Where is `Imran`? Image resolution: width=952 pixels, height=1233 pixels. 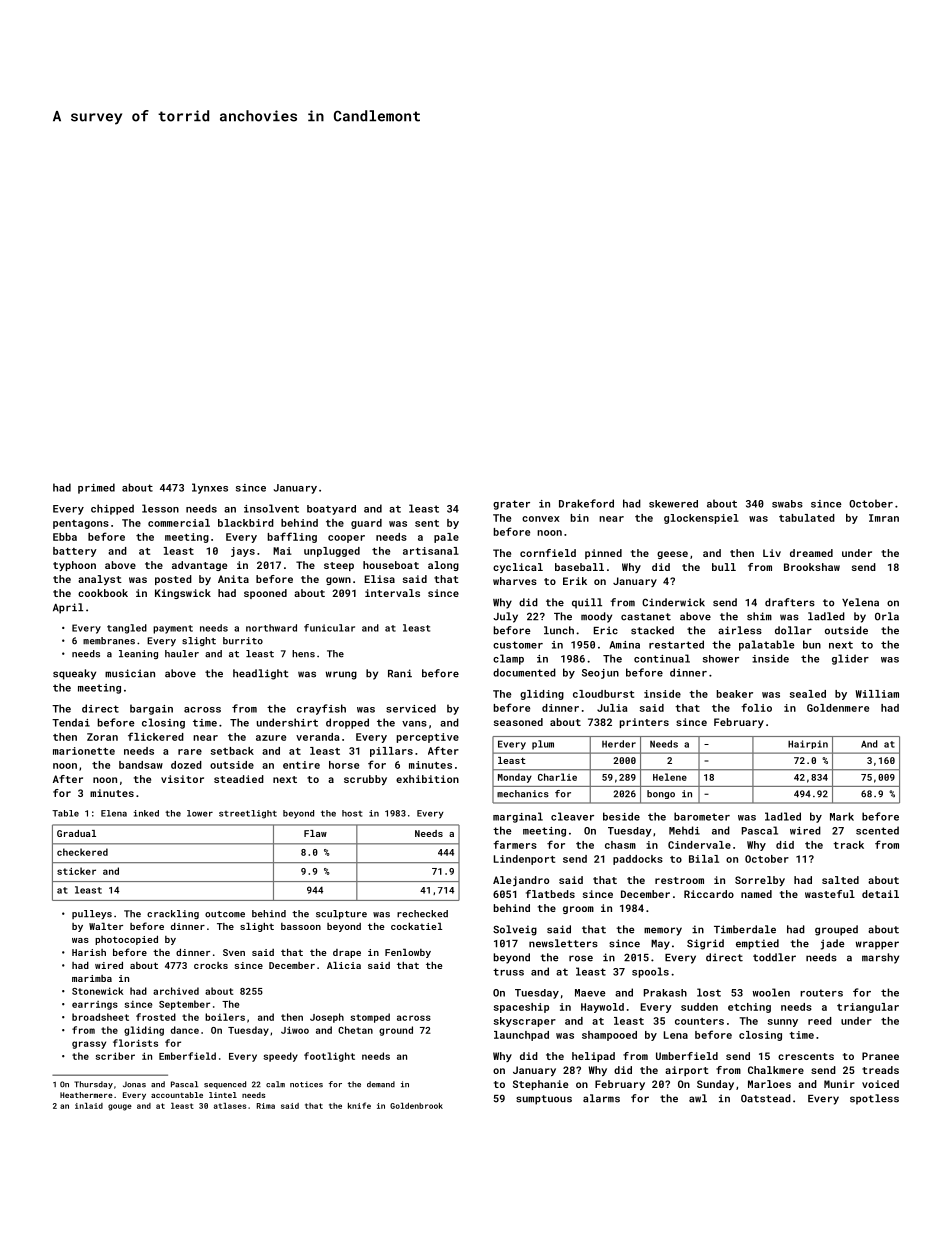 Imran is located at coordinates (884, 518).
